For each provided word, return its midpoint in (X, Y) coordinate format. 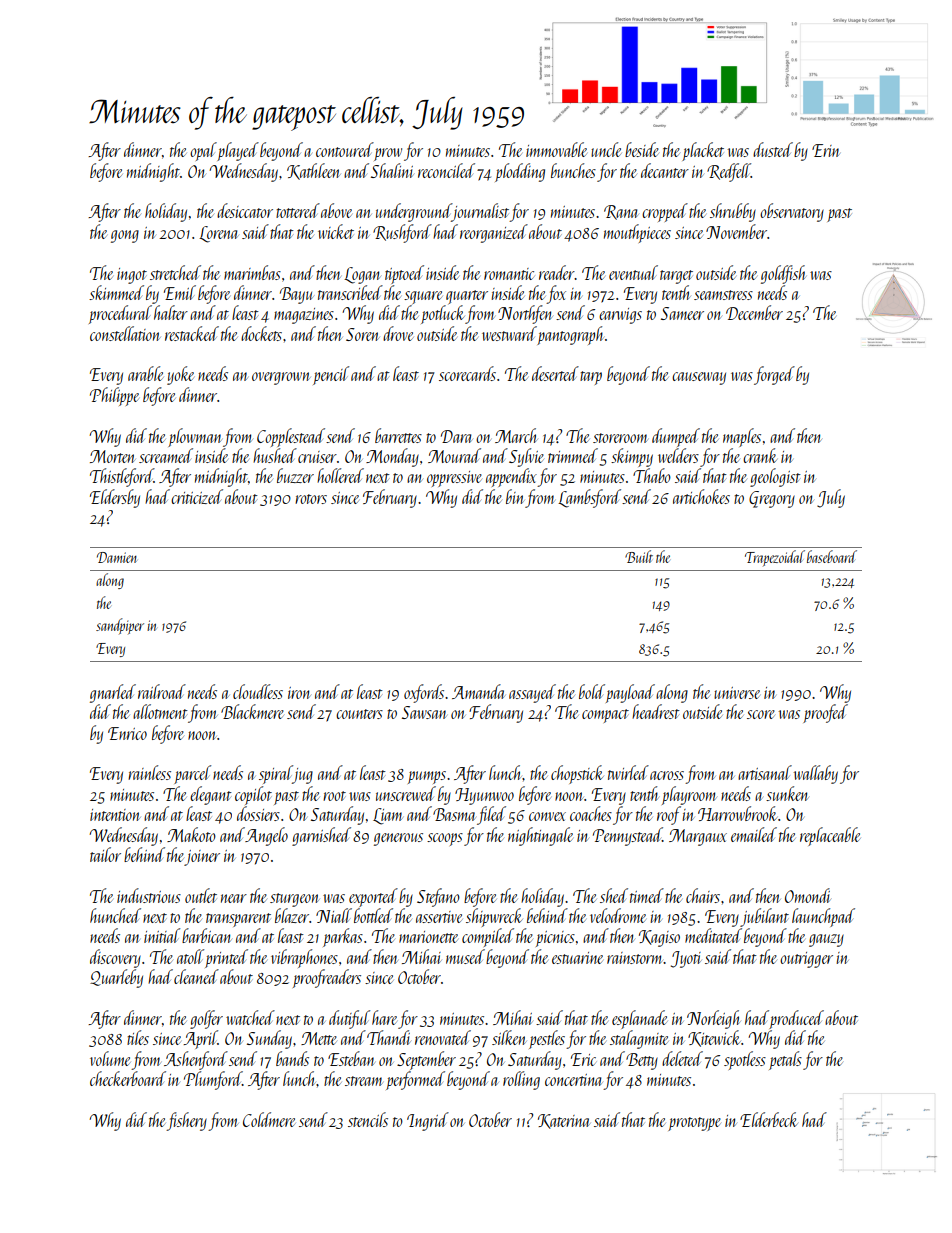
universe (737, 693)
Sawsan (424, 712)
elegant (211, 795)
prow (388, 154)
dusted (773, 149)
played (238, 151)
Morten (113, 456)
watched (250, 1017)
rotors (311, 499)
